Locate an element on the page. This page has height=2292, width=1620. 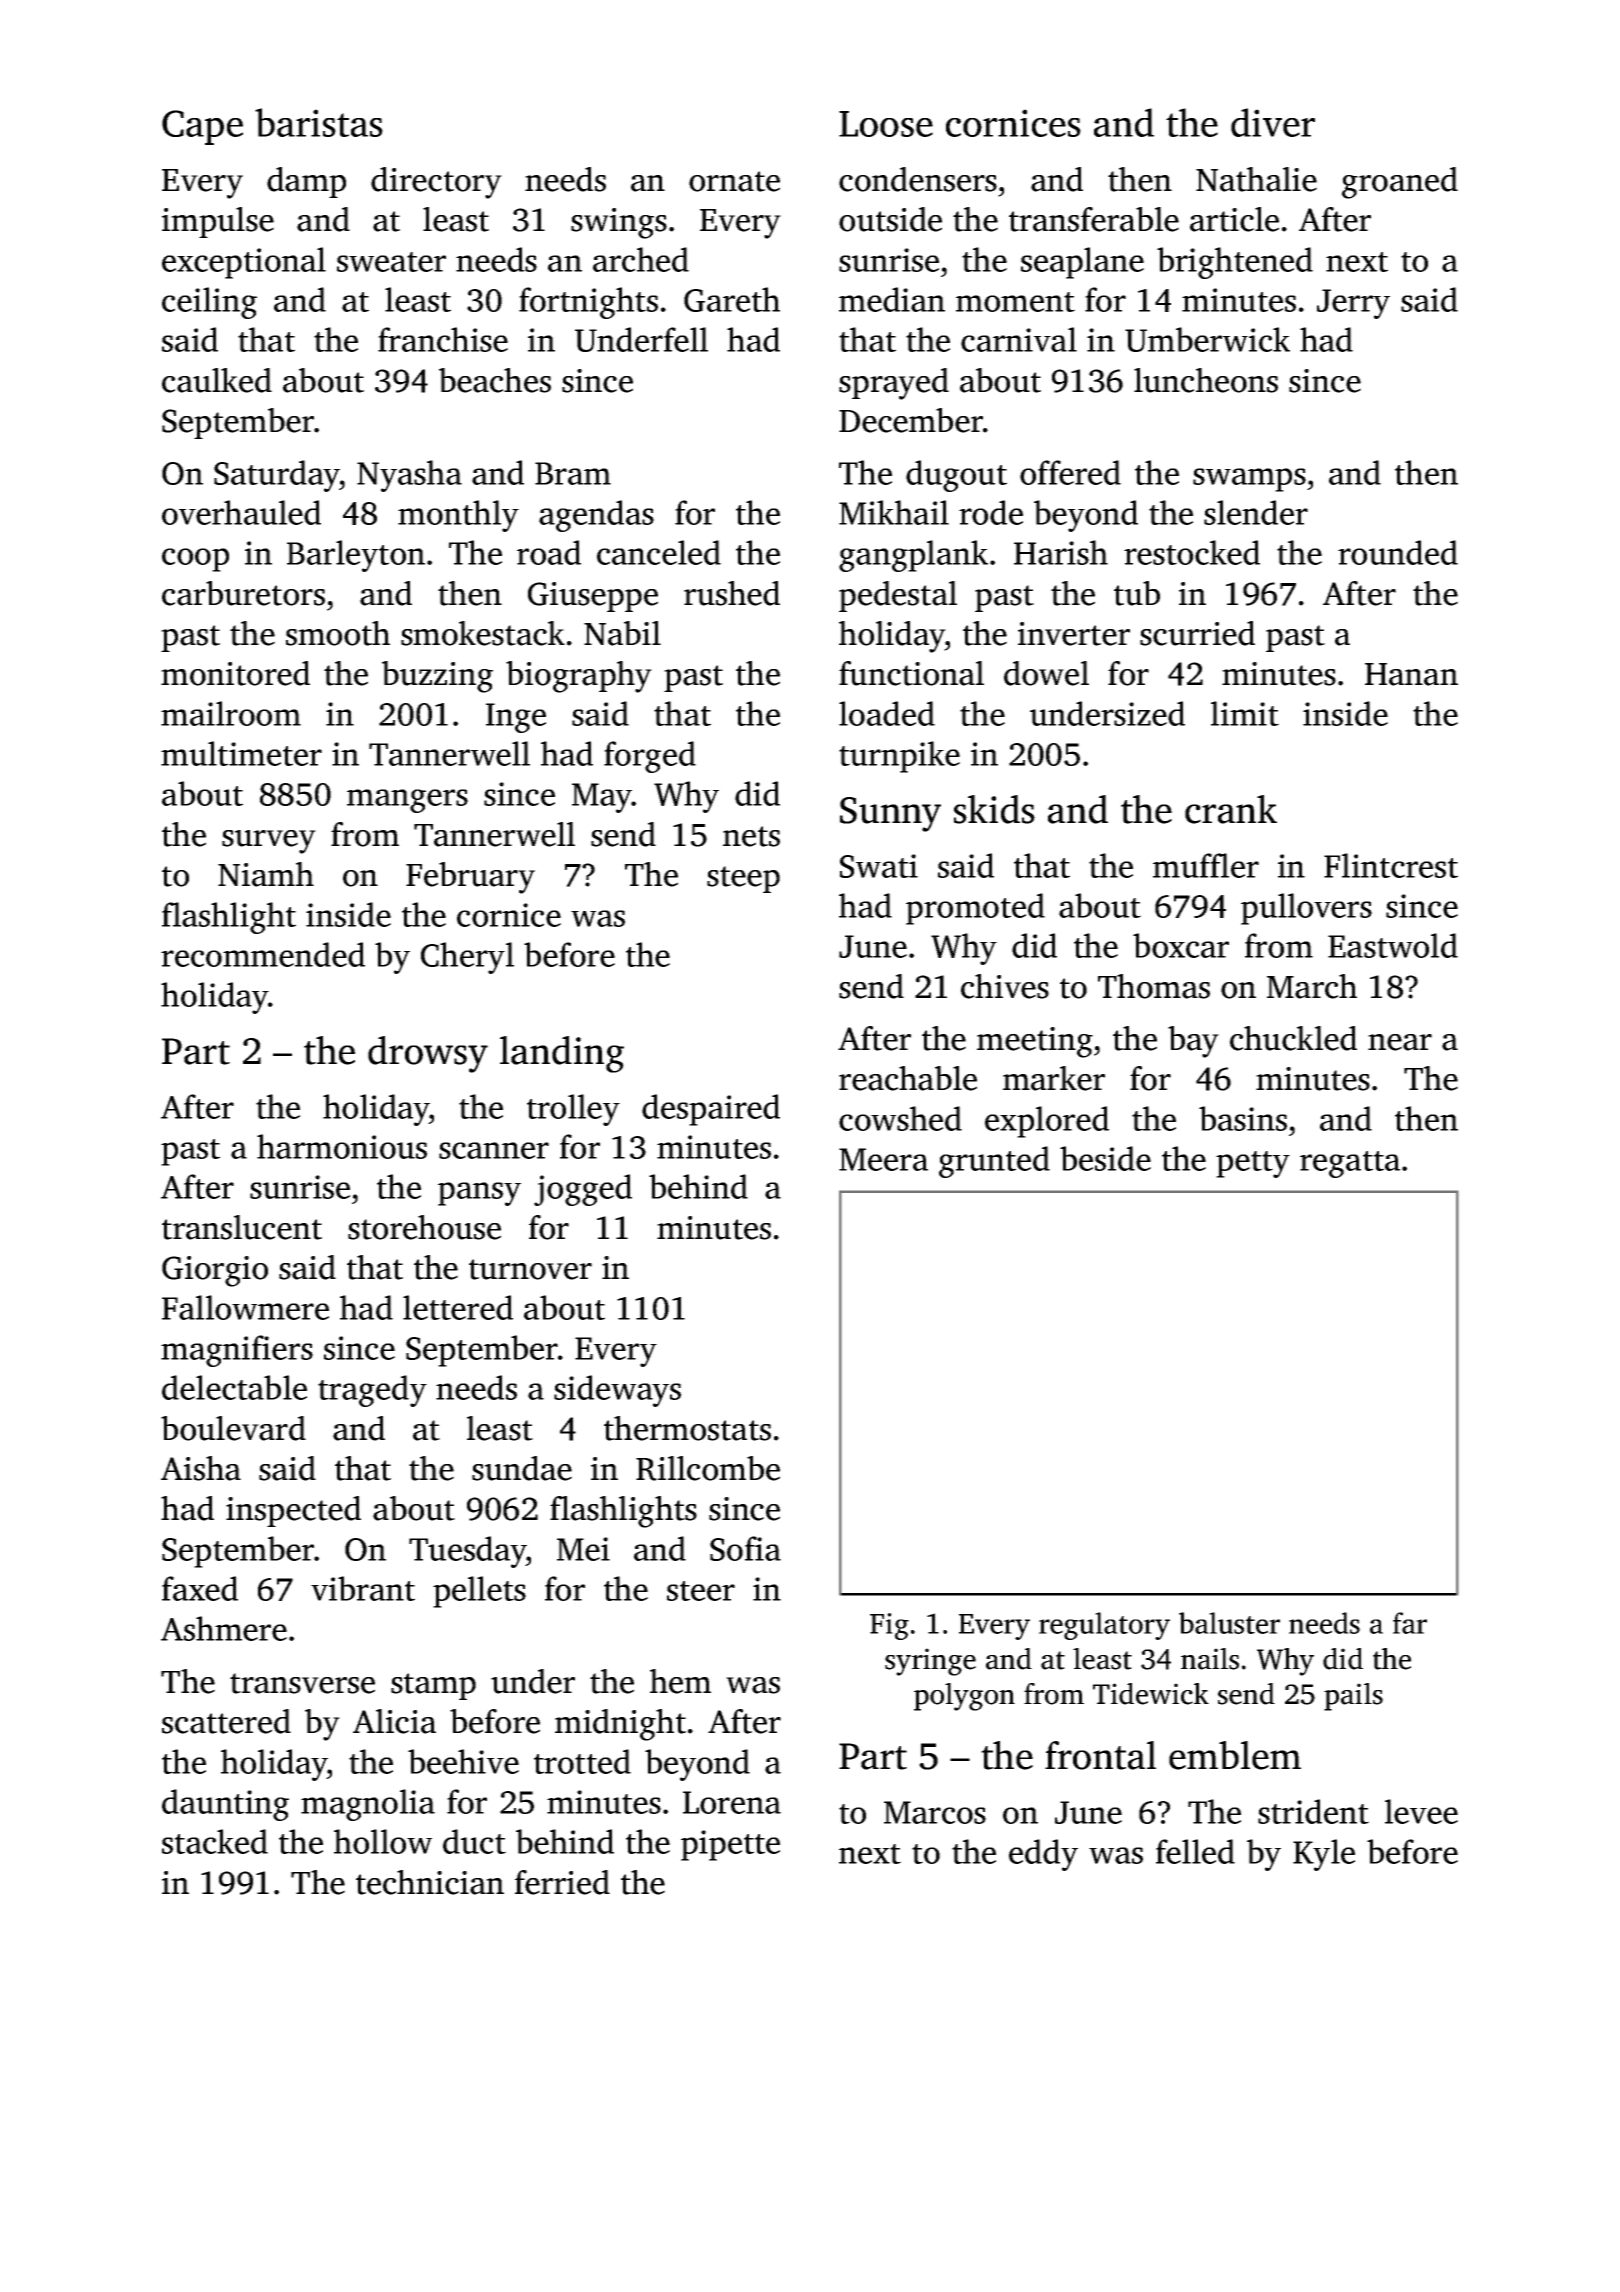
near is located at coordinates (1400, 1042).
